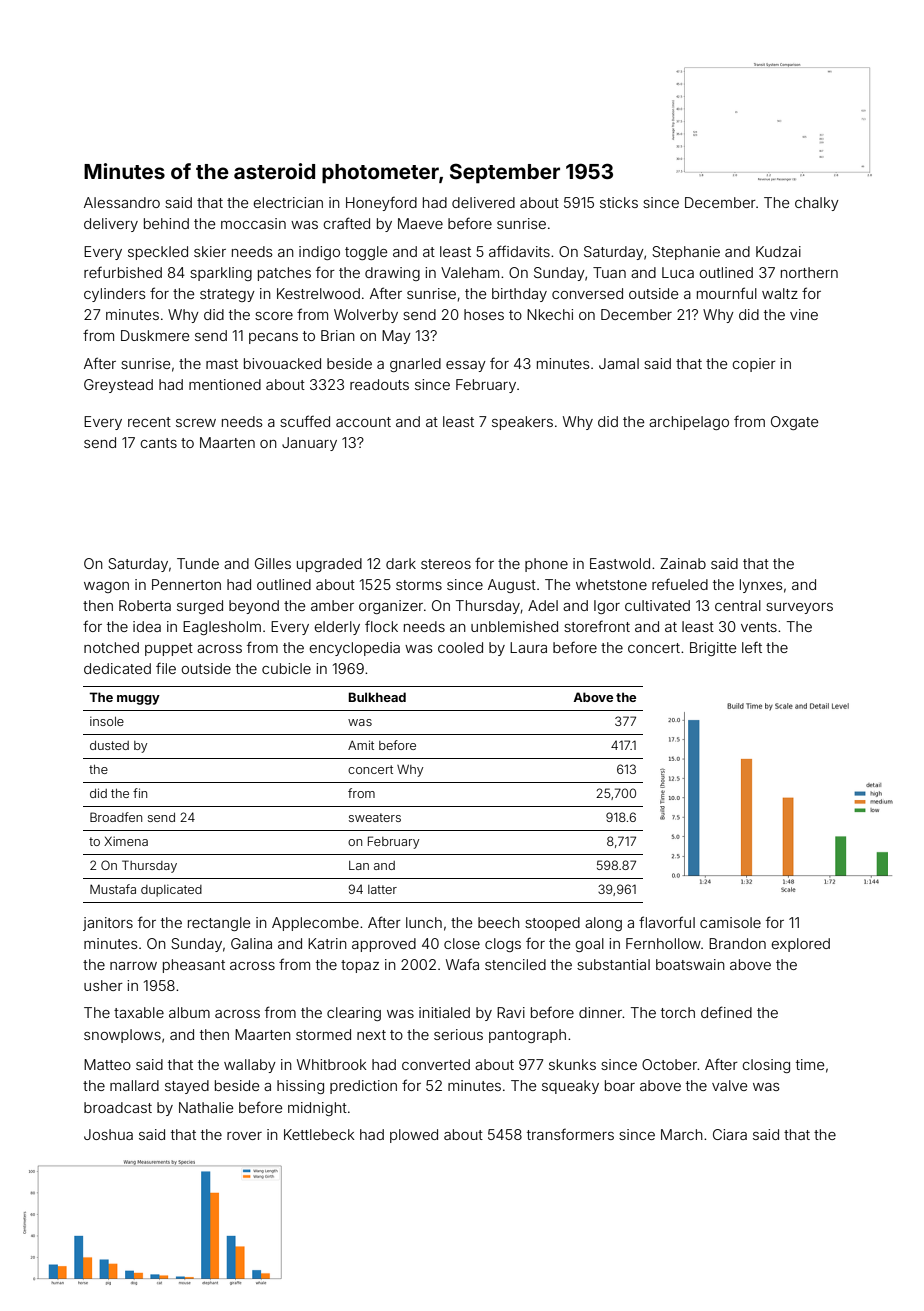 This image has height=1311, width=924. I want to click on Brigitte, so click(713, 649).
